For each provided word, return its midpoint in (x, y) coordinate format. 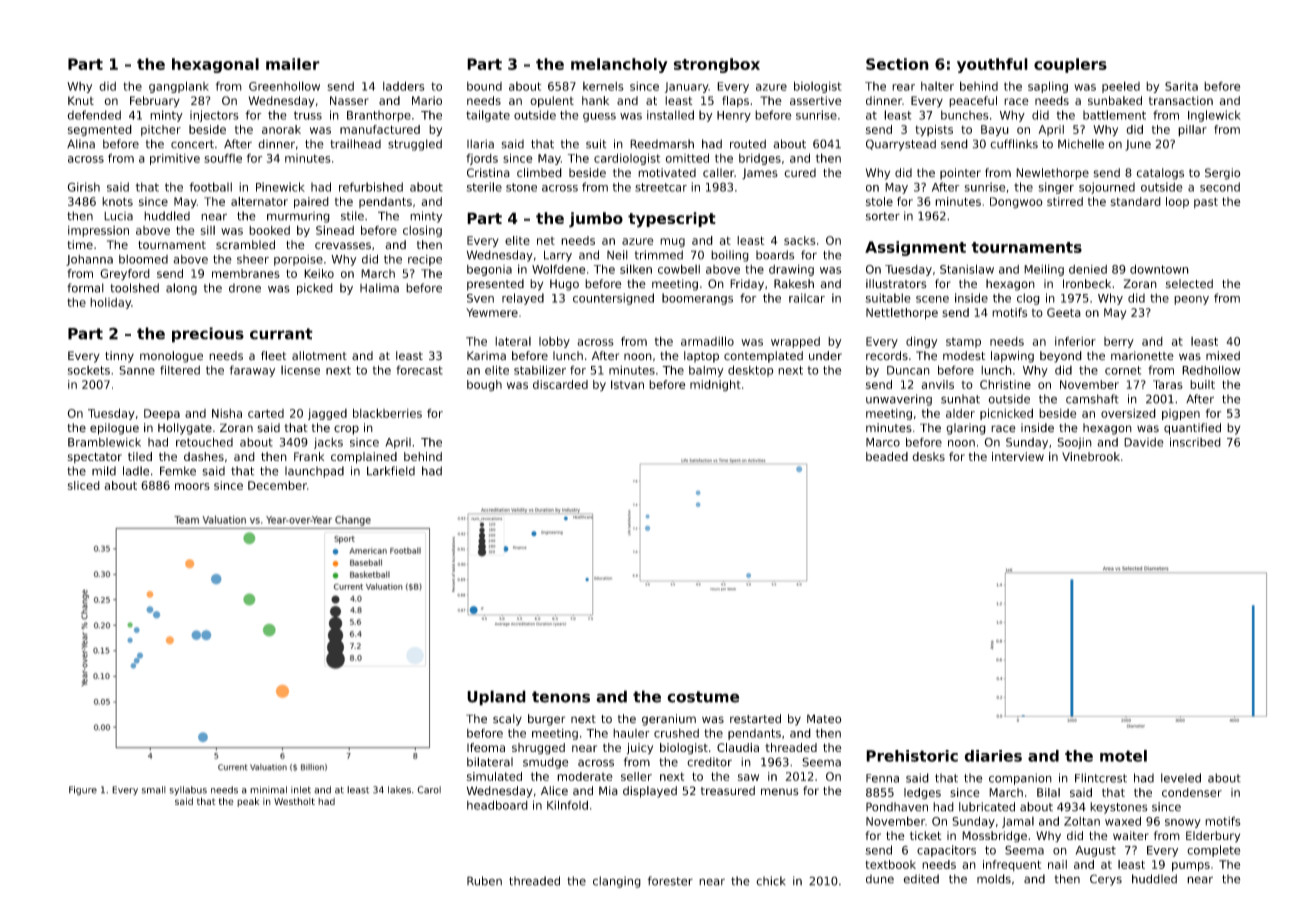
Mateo (824, 719)
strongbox (717, 65)
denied (1088, 269)
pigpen (1181, 414)
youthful (992, 65)
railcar (807, 298)
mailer (293, 64)
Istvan (627, 384)
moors (192, 486)
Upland (496, 698)
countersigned (613, 299)
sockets (89, 370)
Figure (83, 791)
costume (703, 697)
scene (932, 299)
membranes (246, 273)
